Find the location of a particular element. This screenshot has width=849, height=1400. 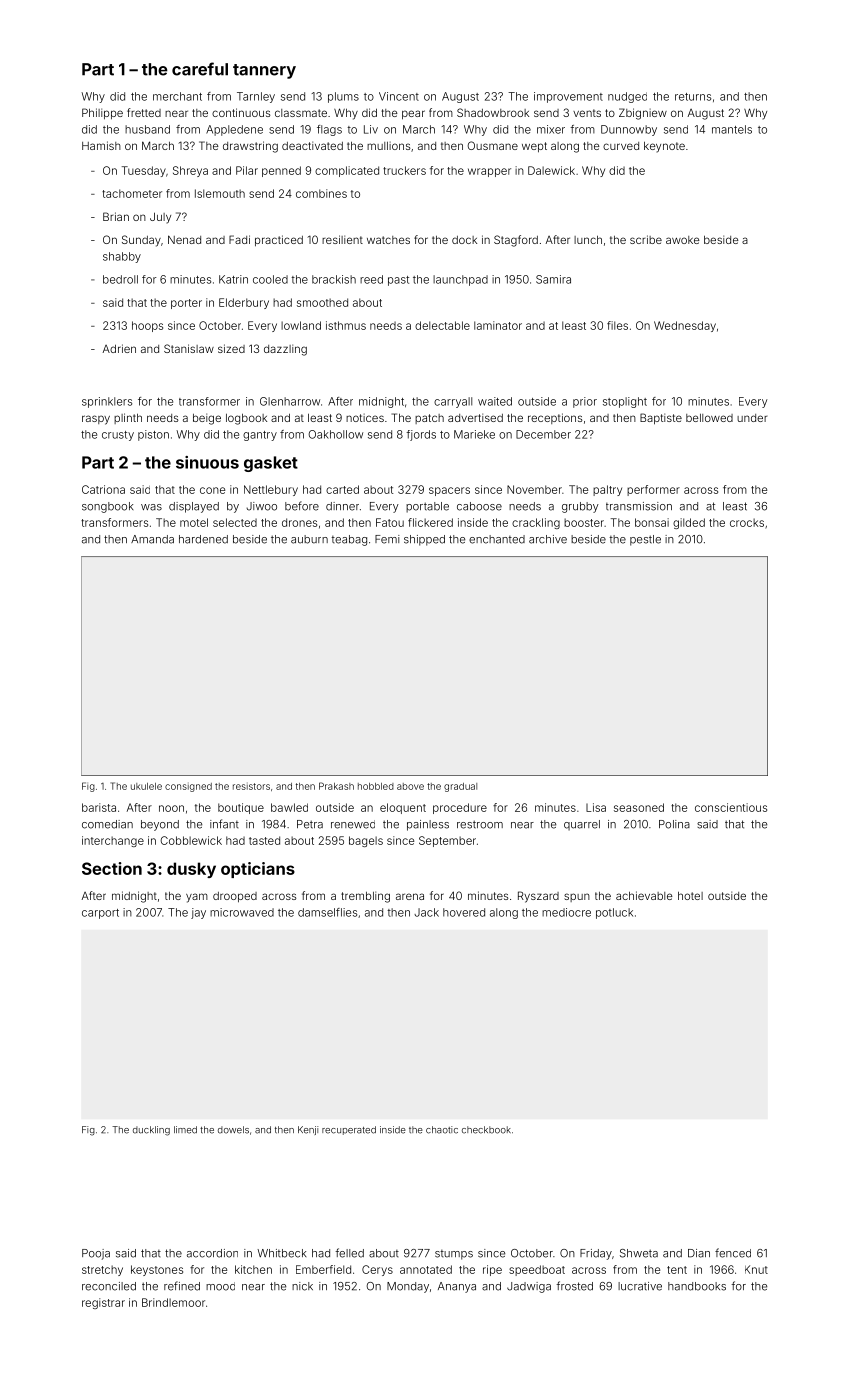

ukulele is located at coordinates (146, 786).
